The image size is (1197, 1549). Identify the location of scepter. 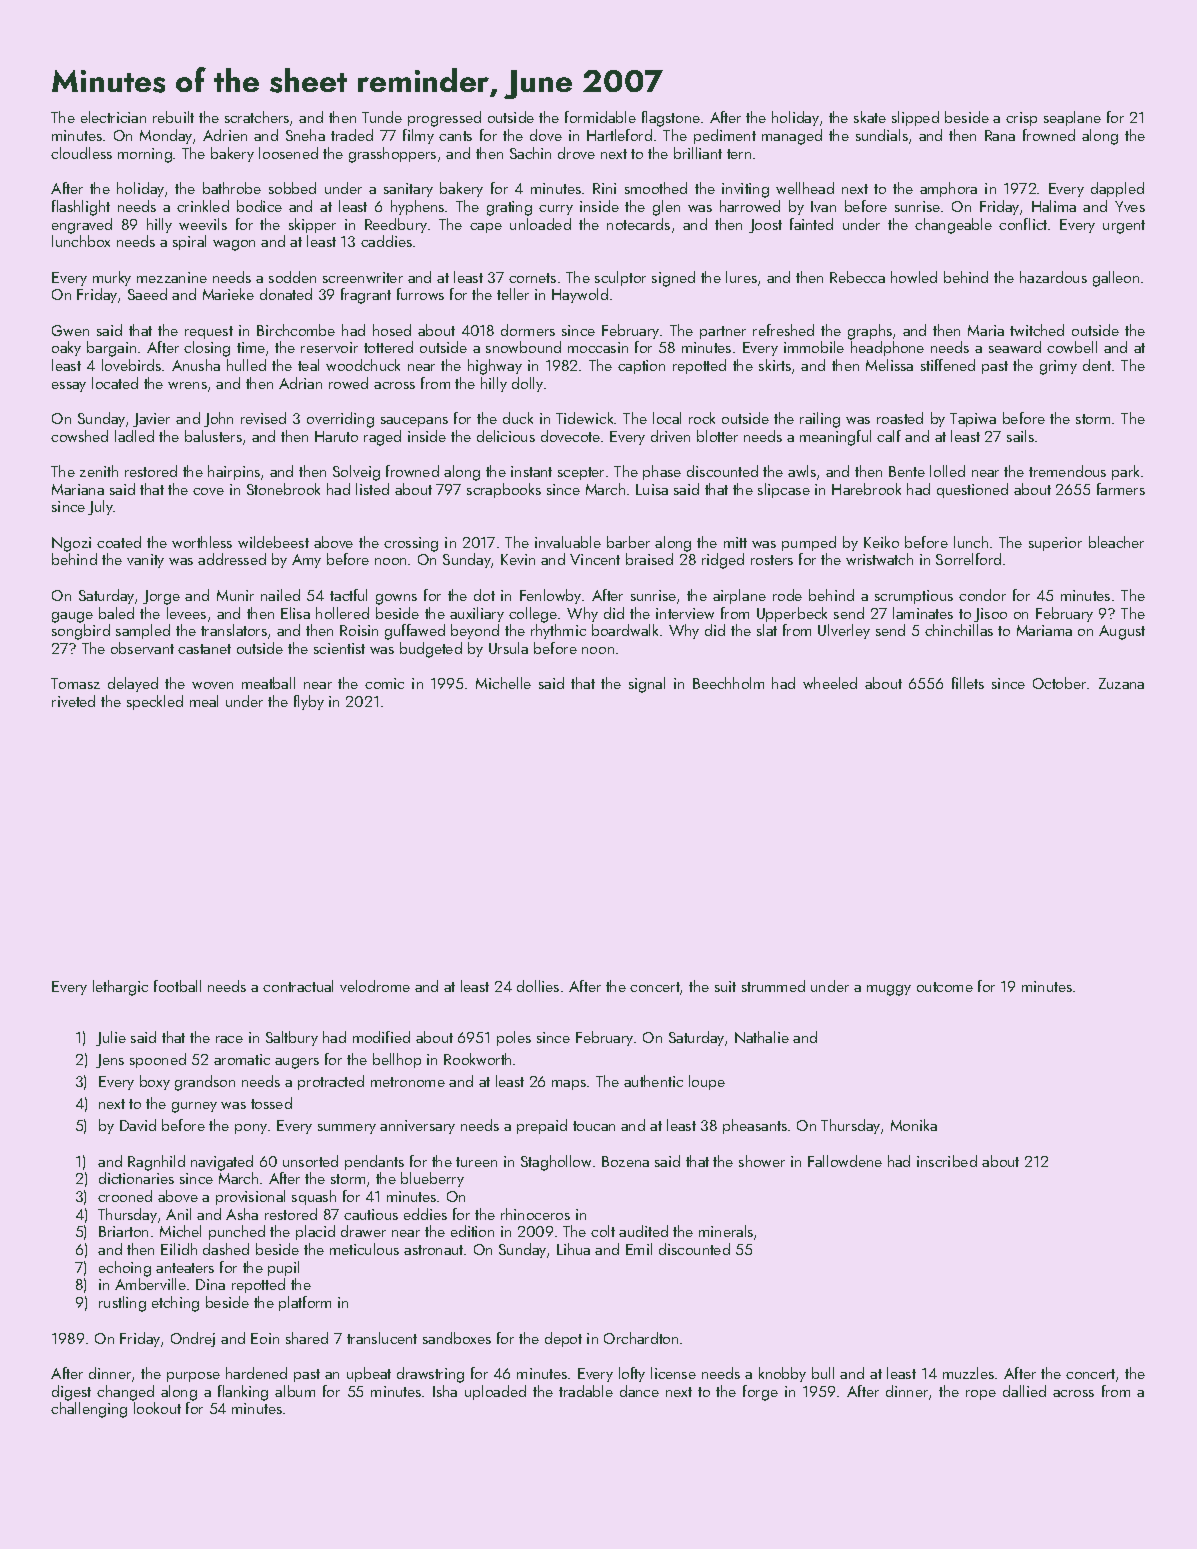
(581, 473).
